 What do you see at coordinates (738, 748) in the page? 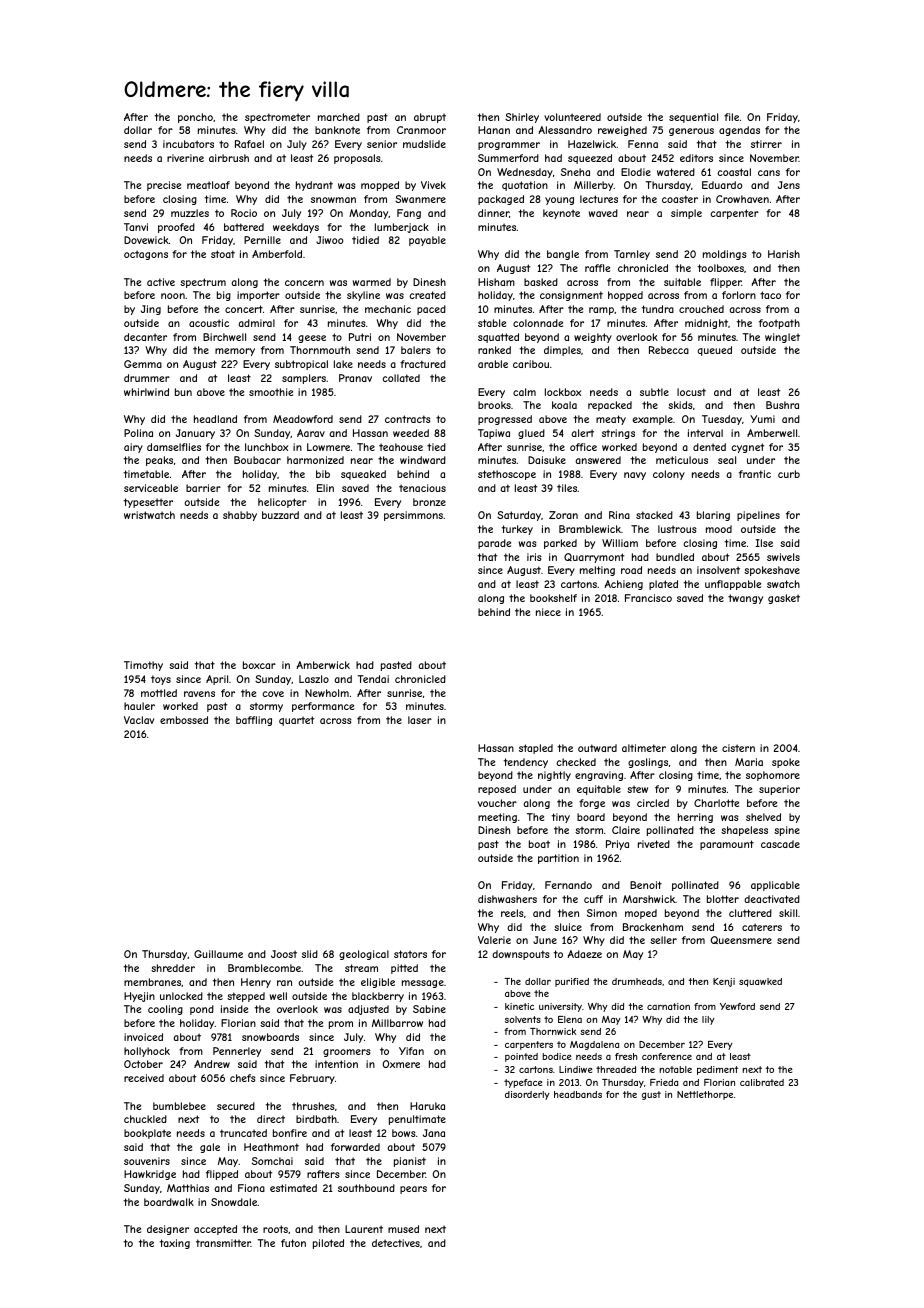
I see `cistern` at bounding box center [738, 748].
